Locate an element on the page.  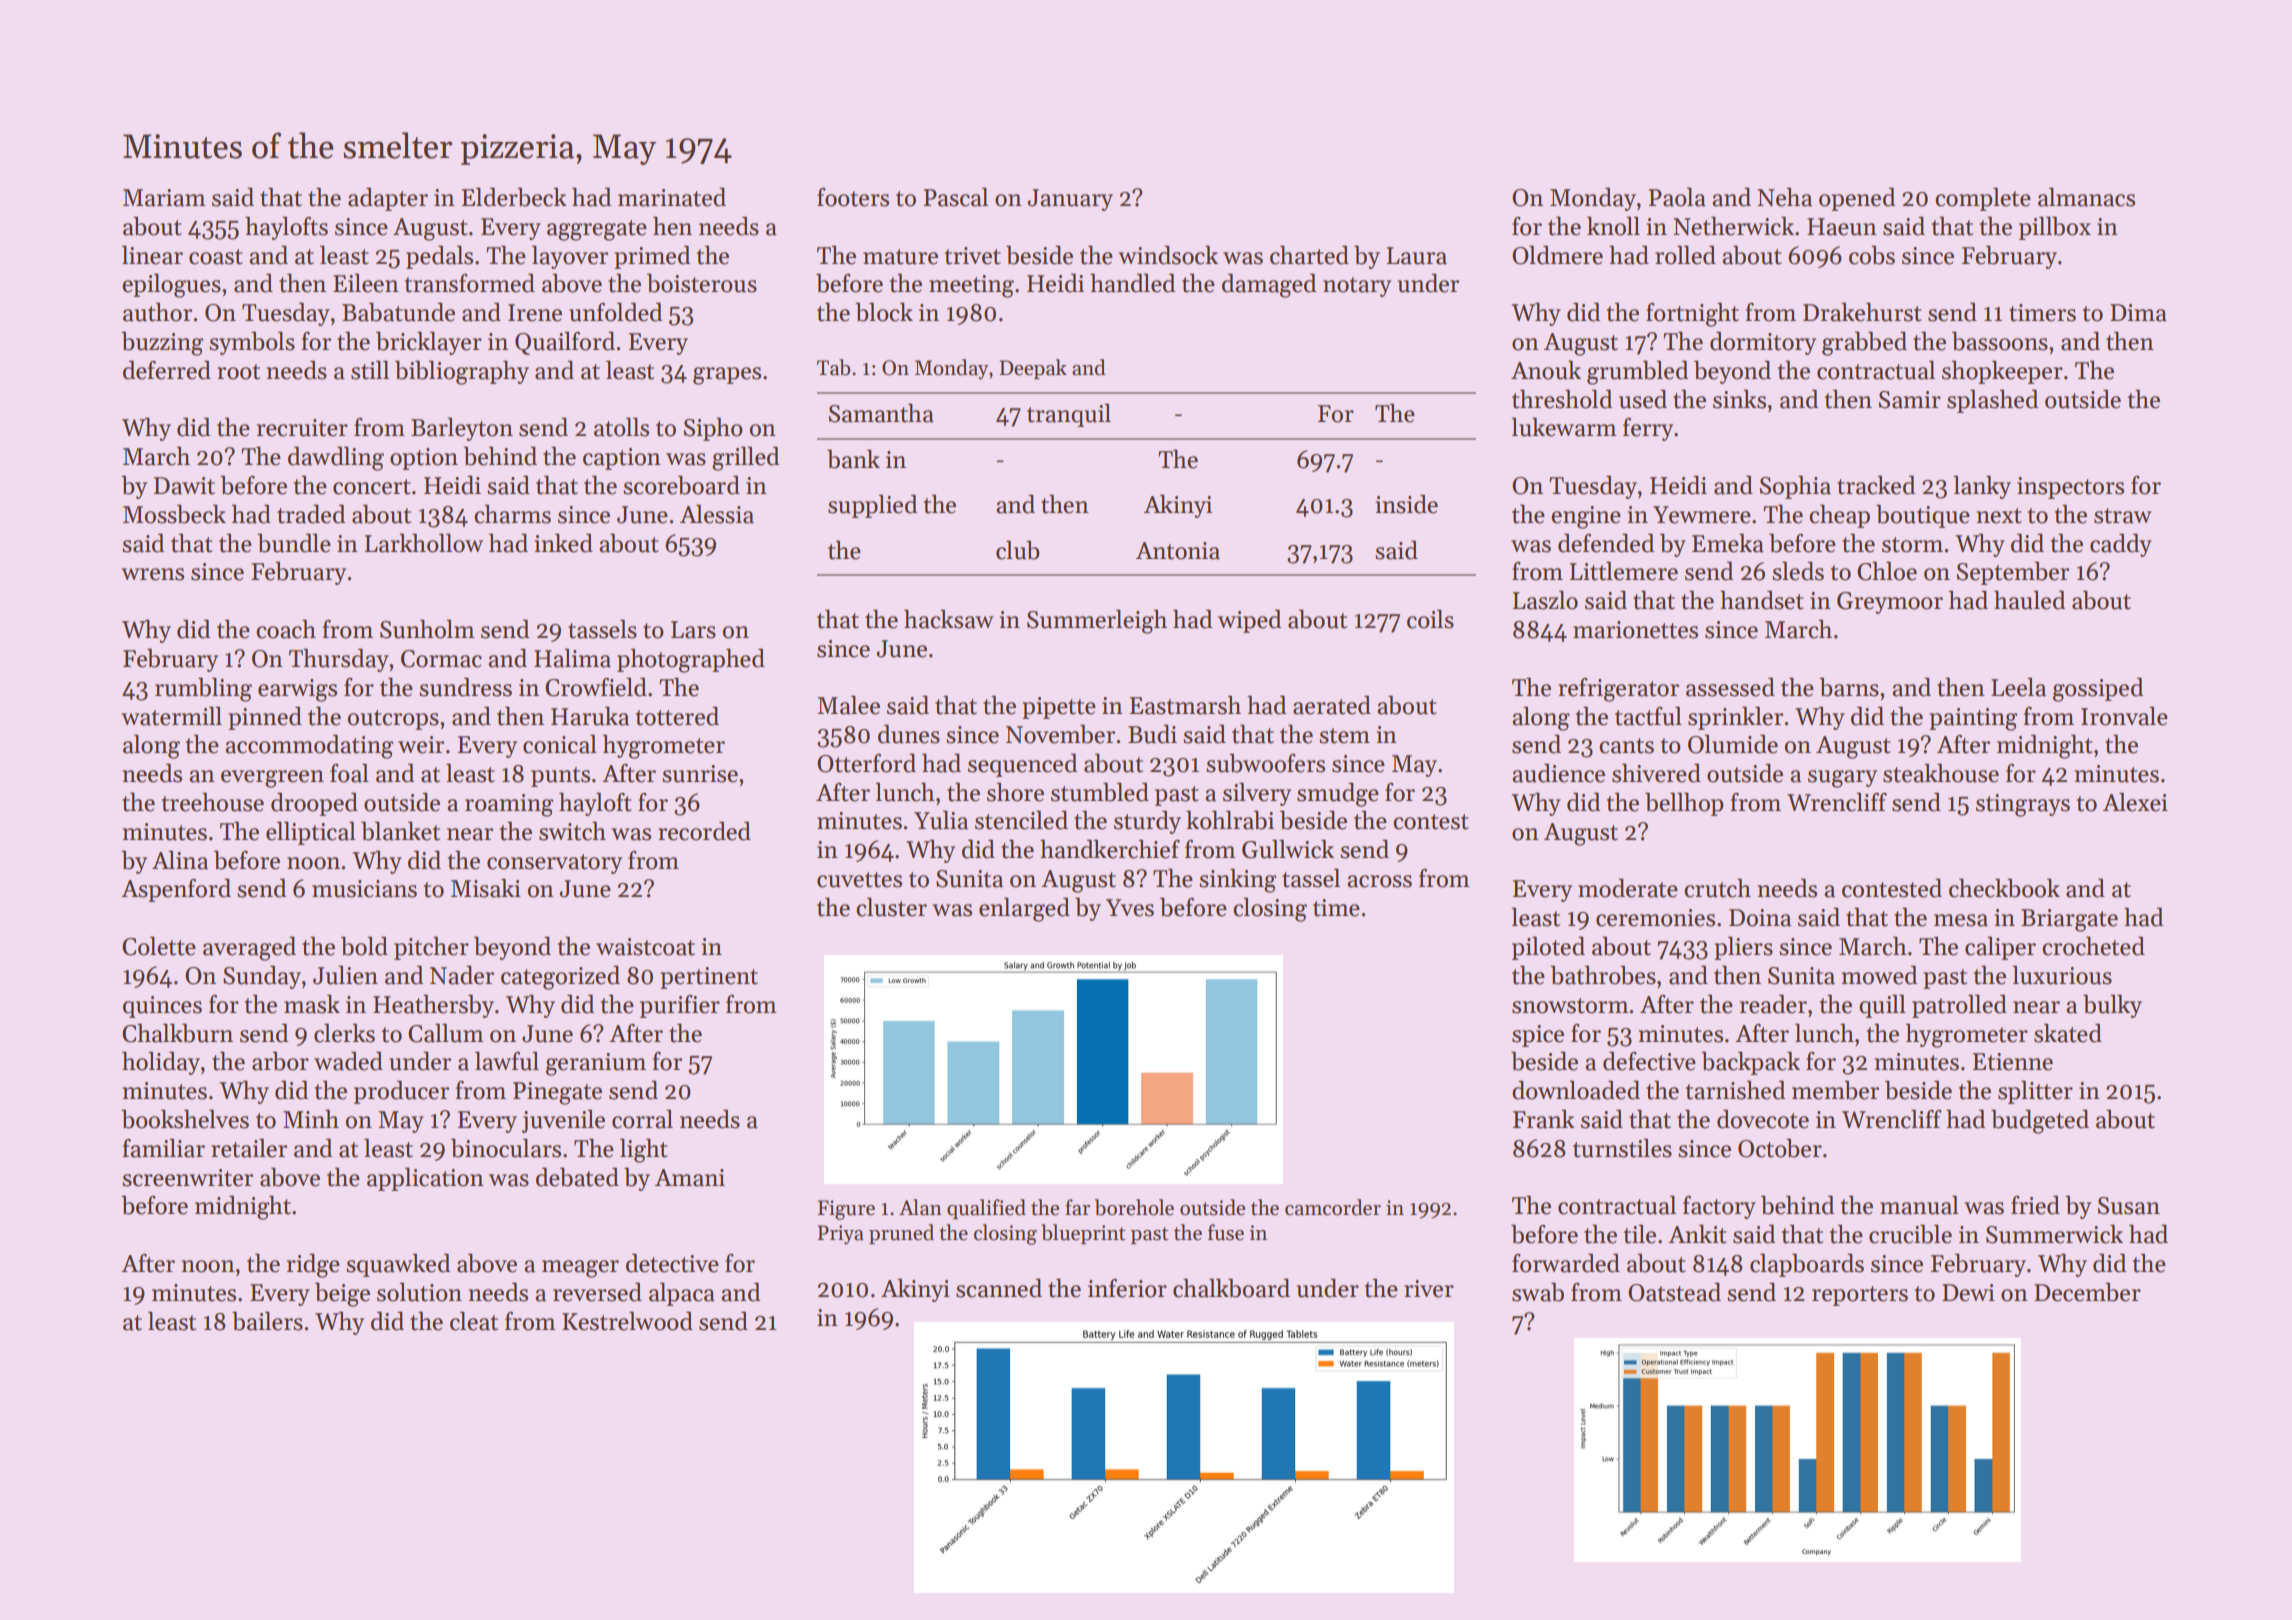
wiped is located at coordinates (1249, 621).
